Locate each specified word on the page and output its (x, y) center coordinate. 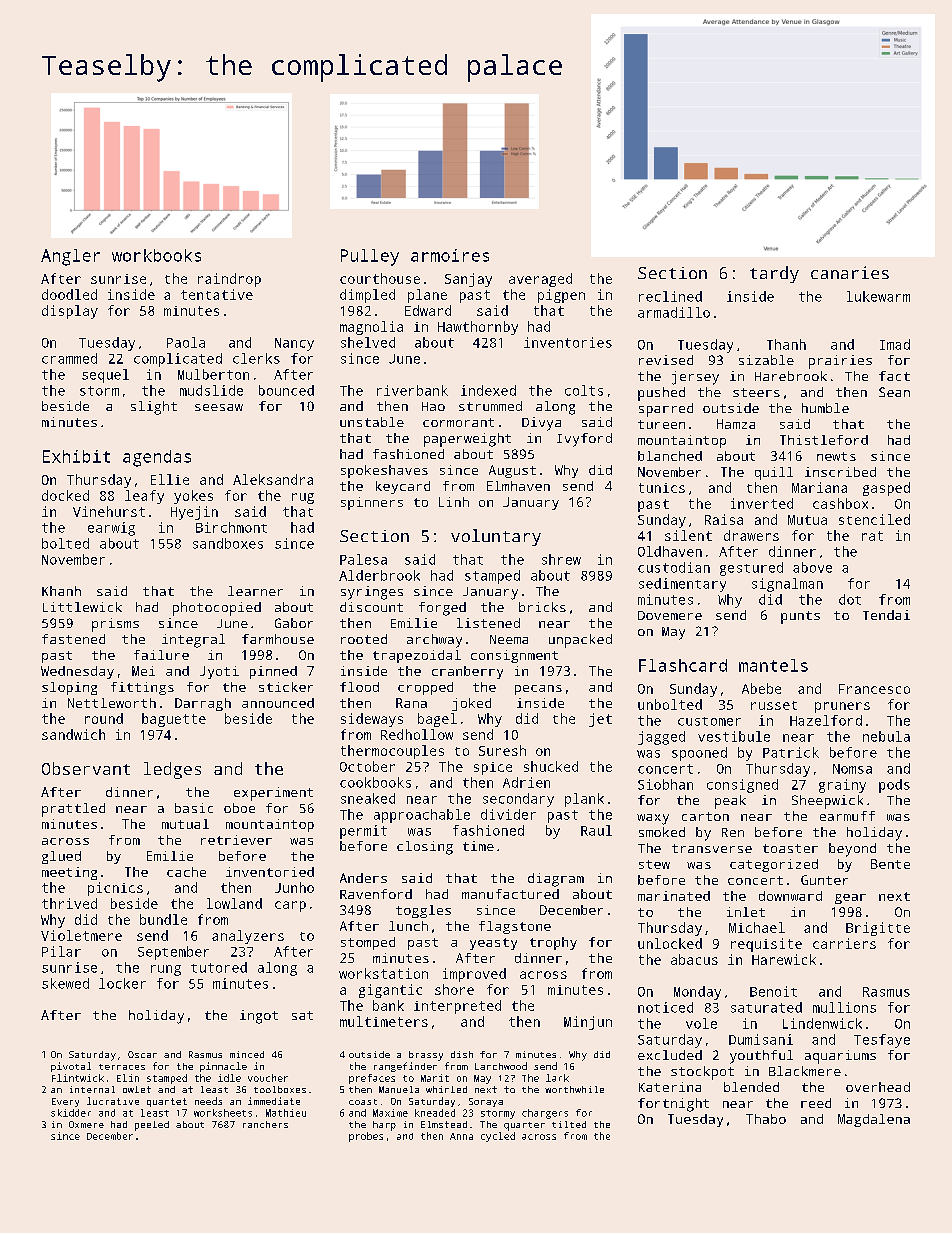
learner (255, 591)
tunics (662, 488)
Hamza (736, 424)
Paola (186, 342)
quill (774, 473)
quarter (524, 1126)
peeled (152, 1126)
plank (584, 800)
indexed (488, 390)
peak (730, 802)
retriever (236, 840)
